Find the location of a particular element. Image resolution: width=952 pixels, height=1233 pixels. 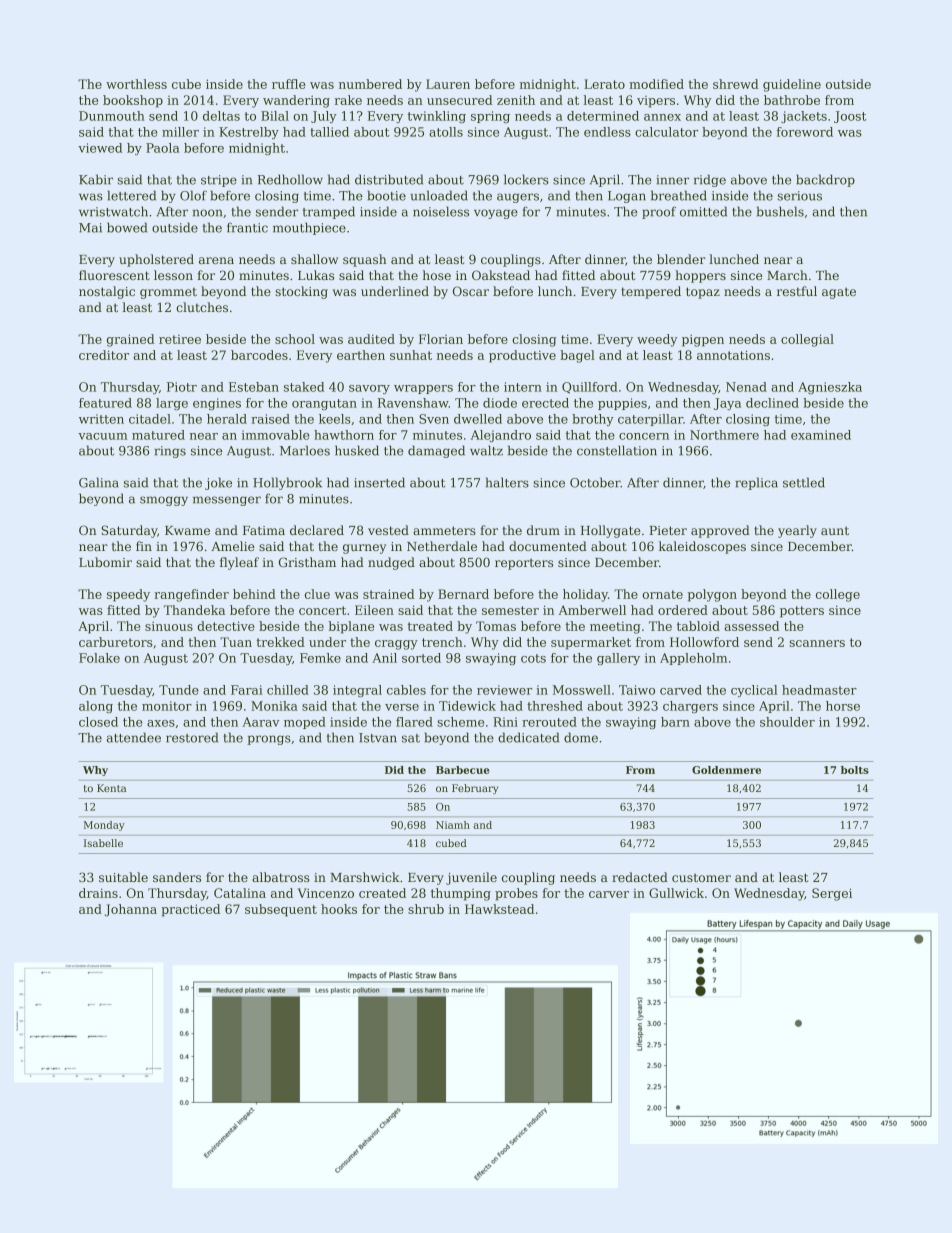

Goldenmere is located at coordinates (726, 770).
